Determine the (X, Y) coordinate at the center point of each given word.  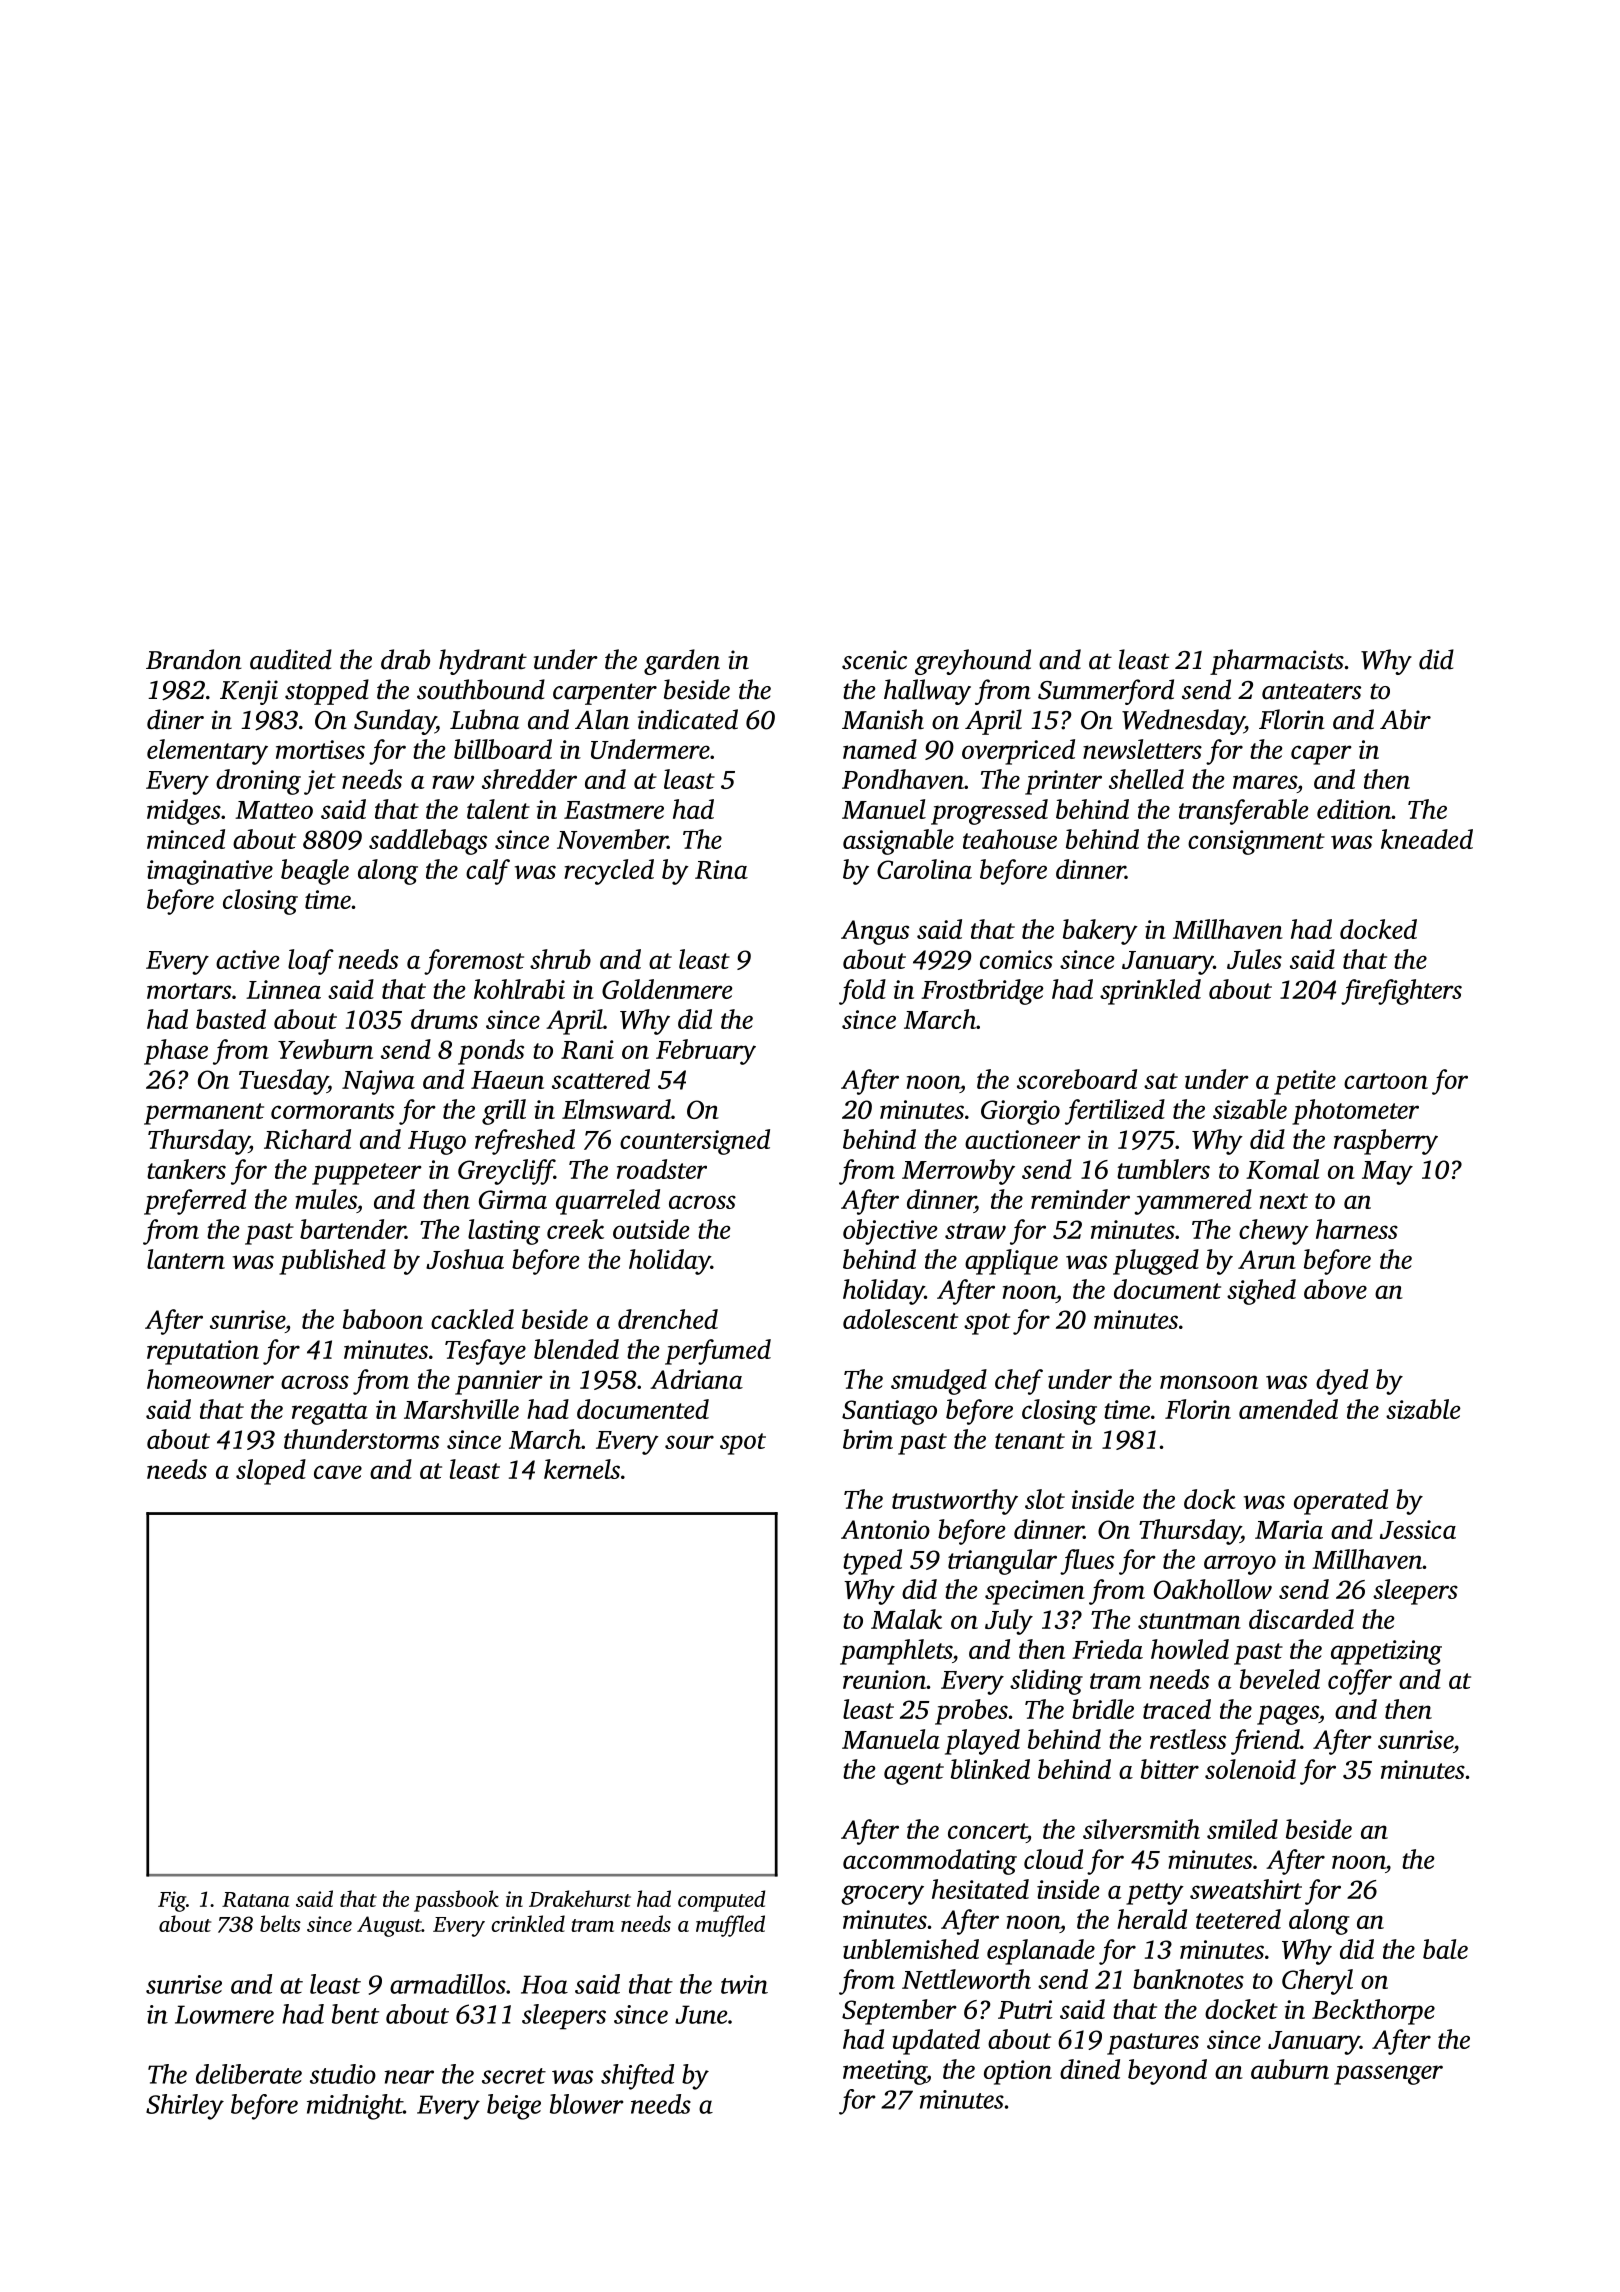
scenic (874, 660)
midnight (355, 2107)
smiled (1242, 1829)
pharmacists (1277, 662)
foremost (474, 962)
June (701, 2014)
